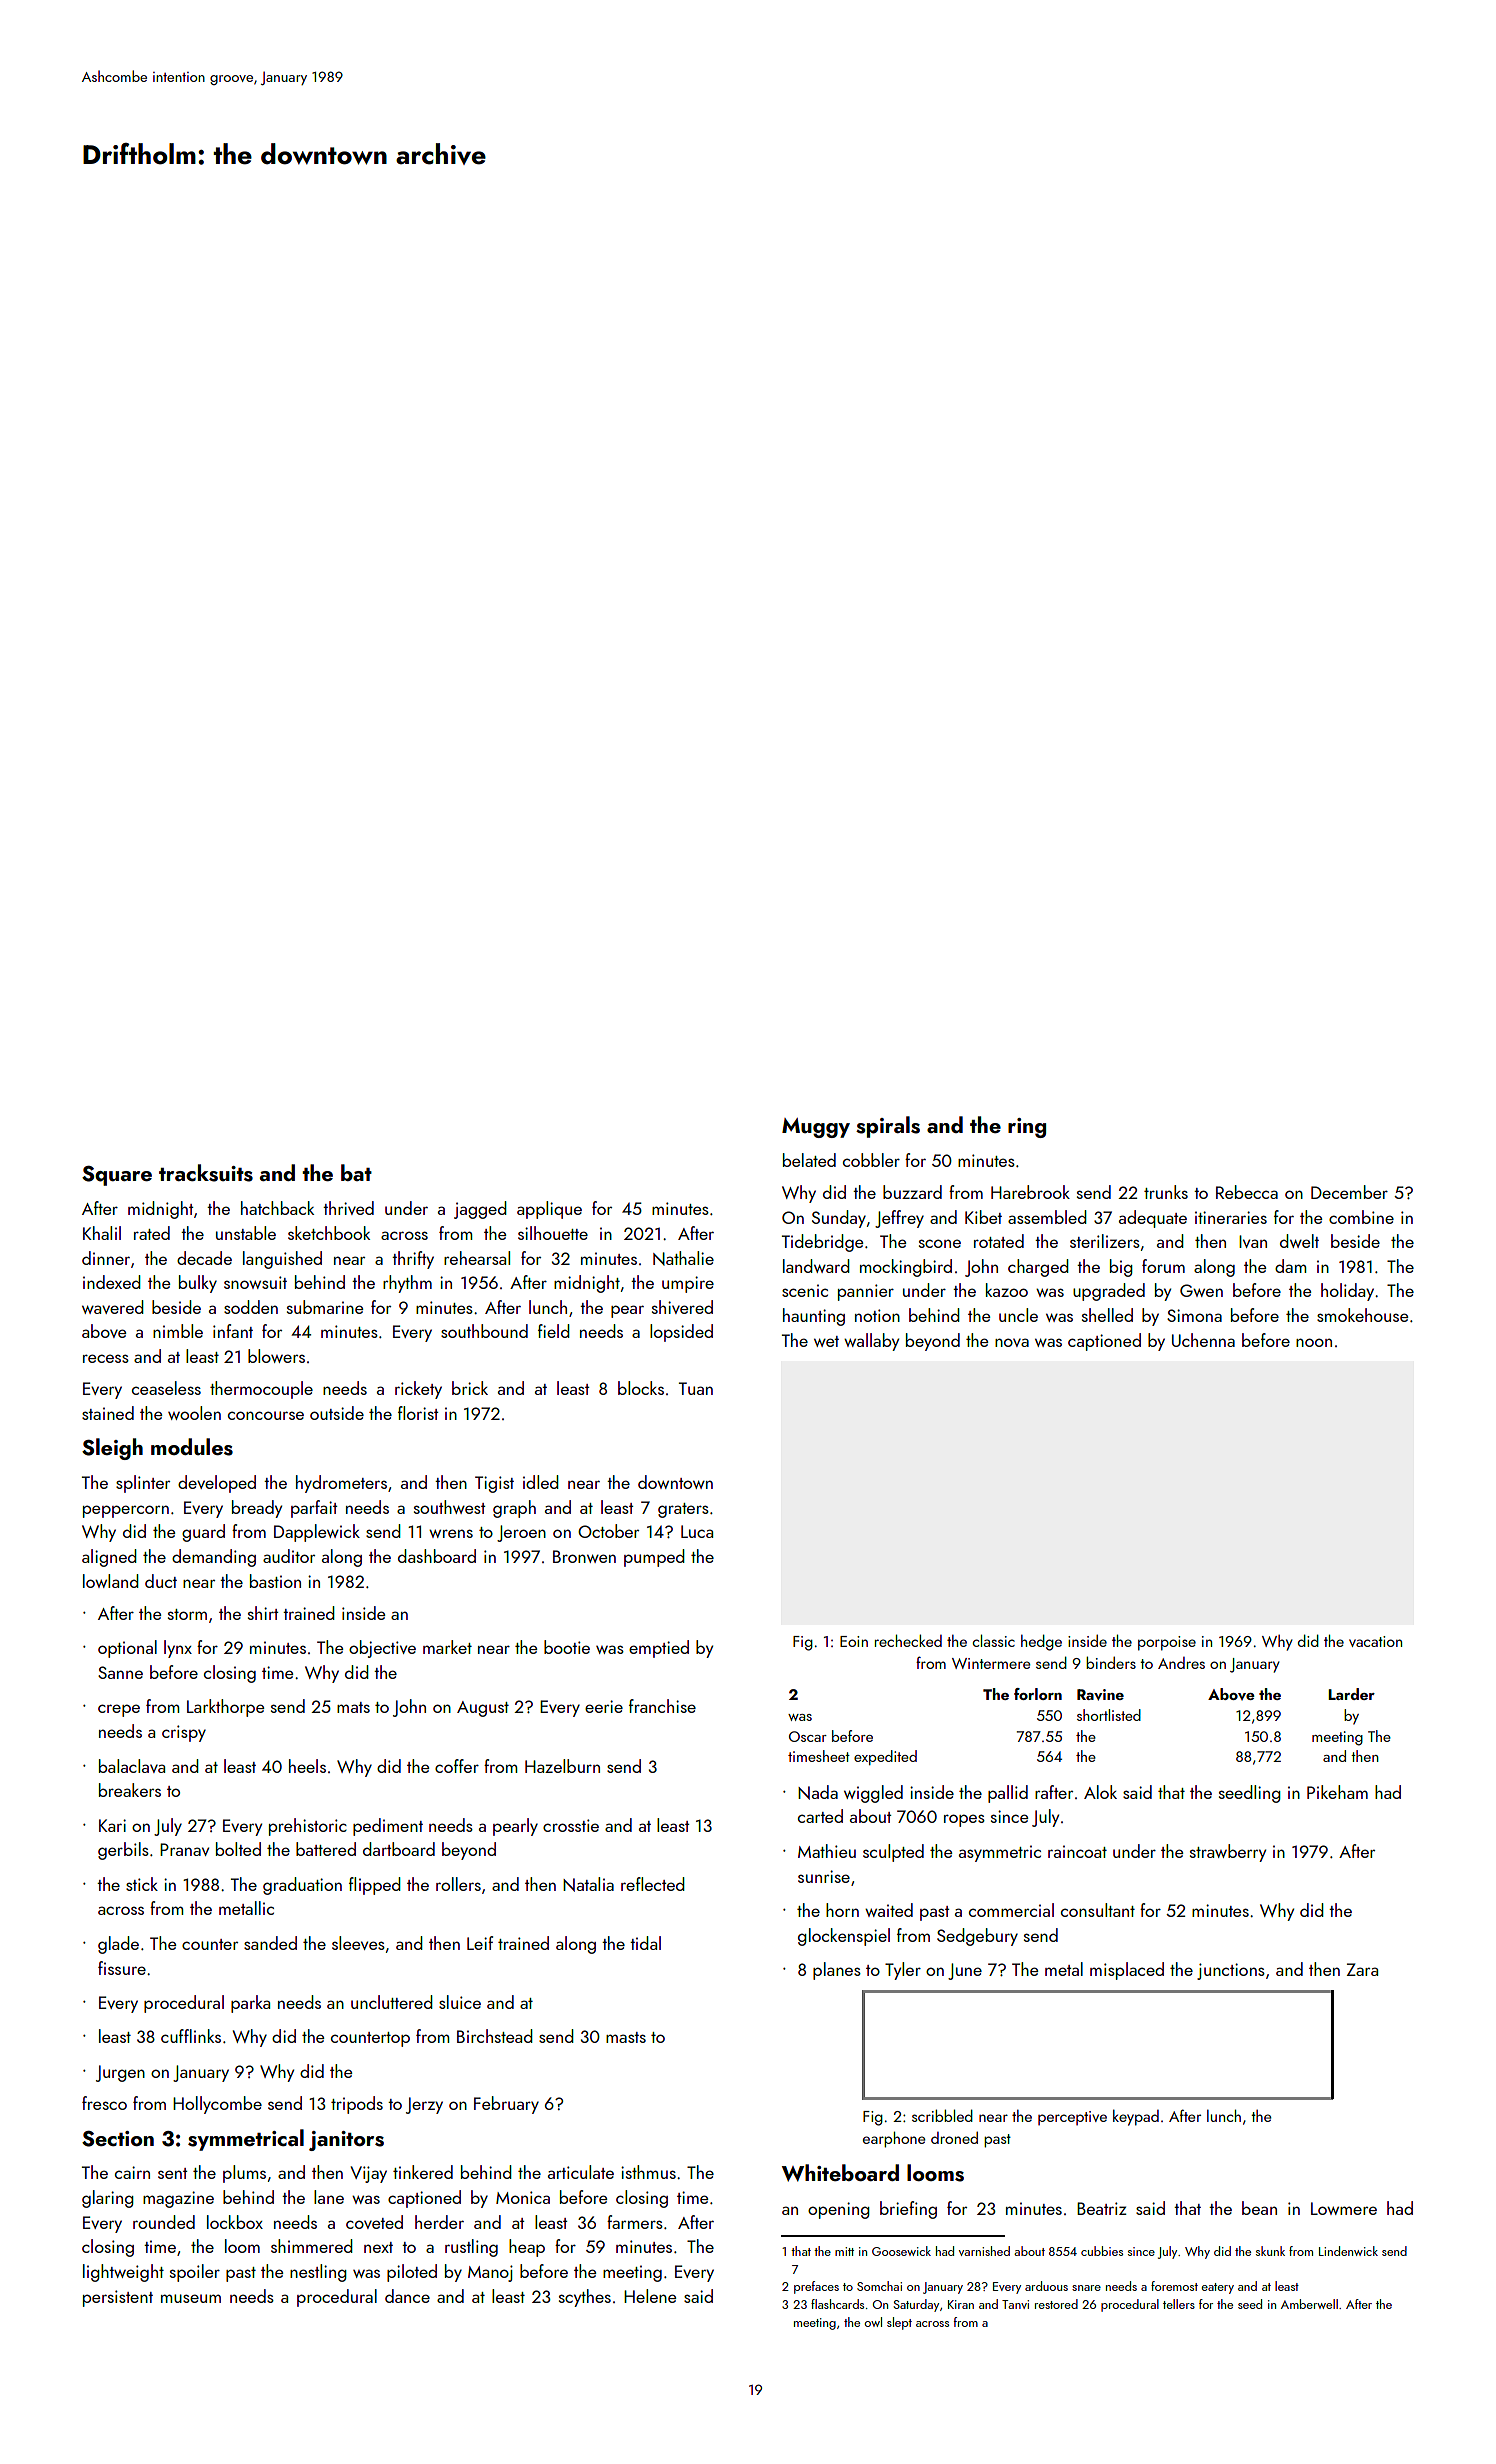 The width and height of the screenshot is (1496, 2464). What do you see at coordinates (650, 2296) in the screenshot?
I see `Helene` at bounding box center [650, 2296].
